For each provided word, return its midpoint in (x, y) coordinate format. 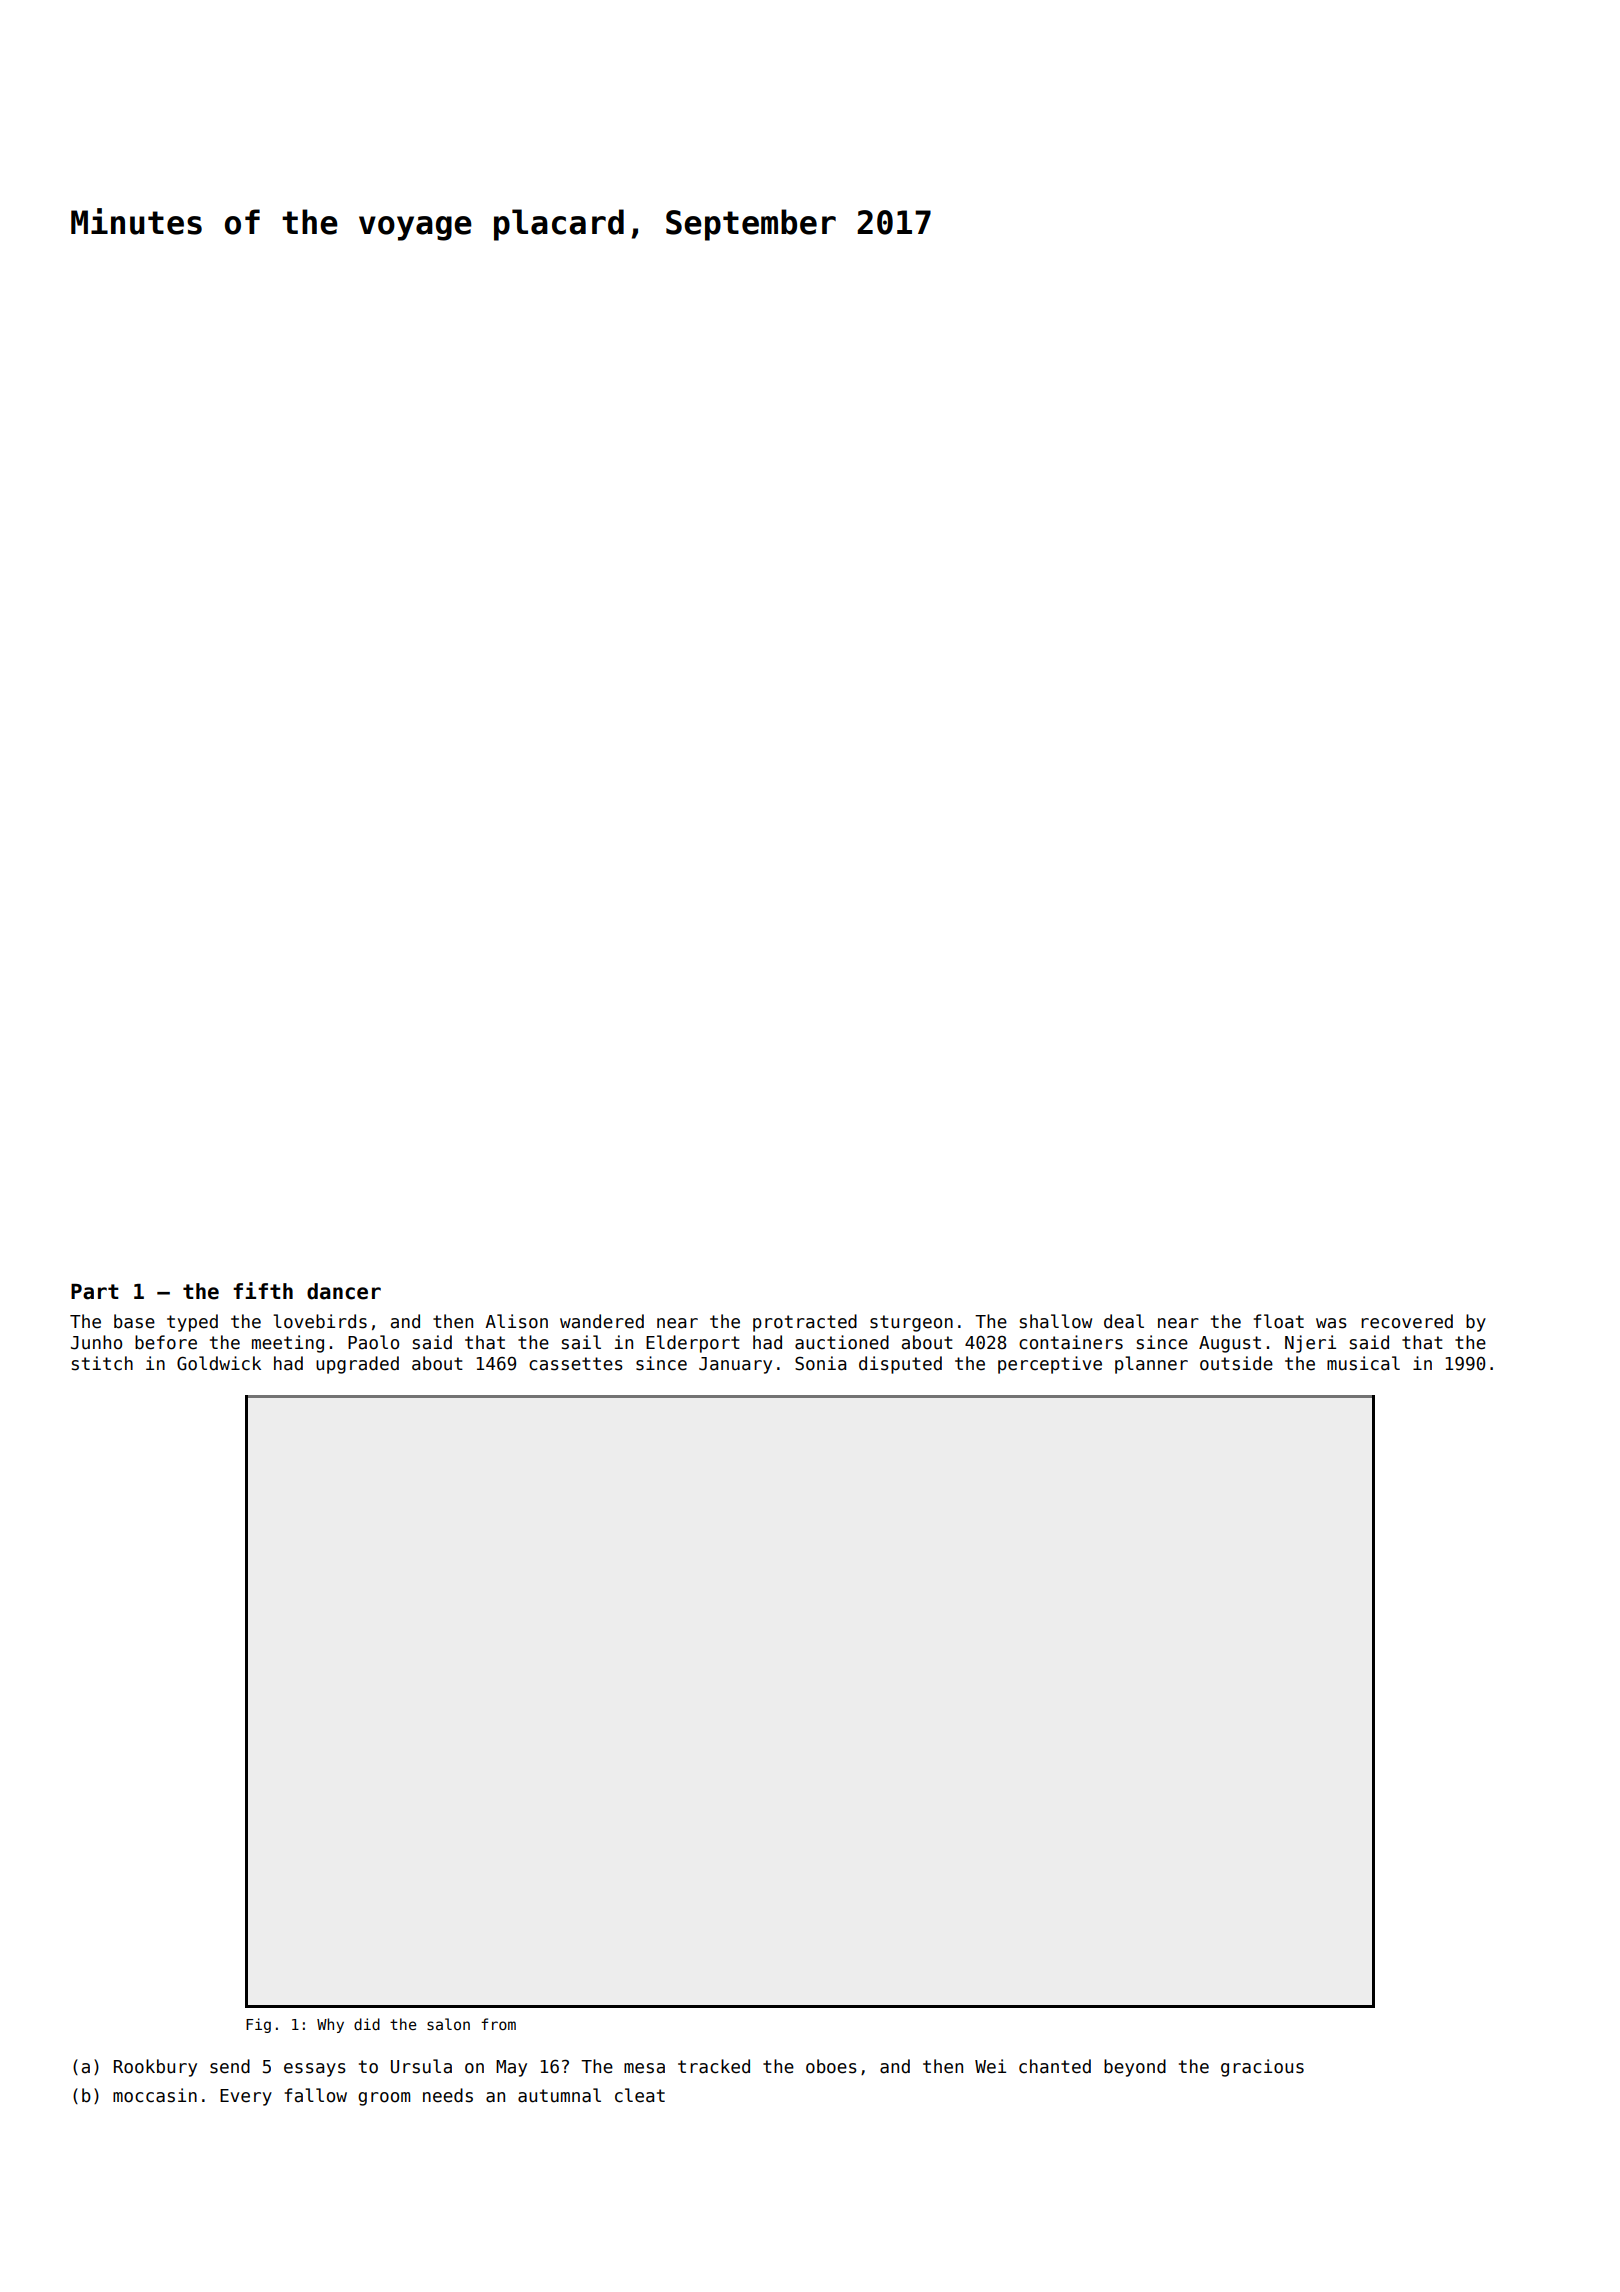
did (367, 2024)
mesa (644, 2068)
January (735, 1365)
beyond (1135, 2068)
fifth (263, 1290)
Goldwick (219, 1363)
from (498, 2024)
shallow (1056, 1321)
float (1278, 1321)
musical (1363, 1363)
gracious (1262, 2068)
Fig (258, 2025)
